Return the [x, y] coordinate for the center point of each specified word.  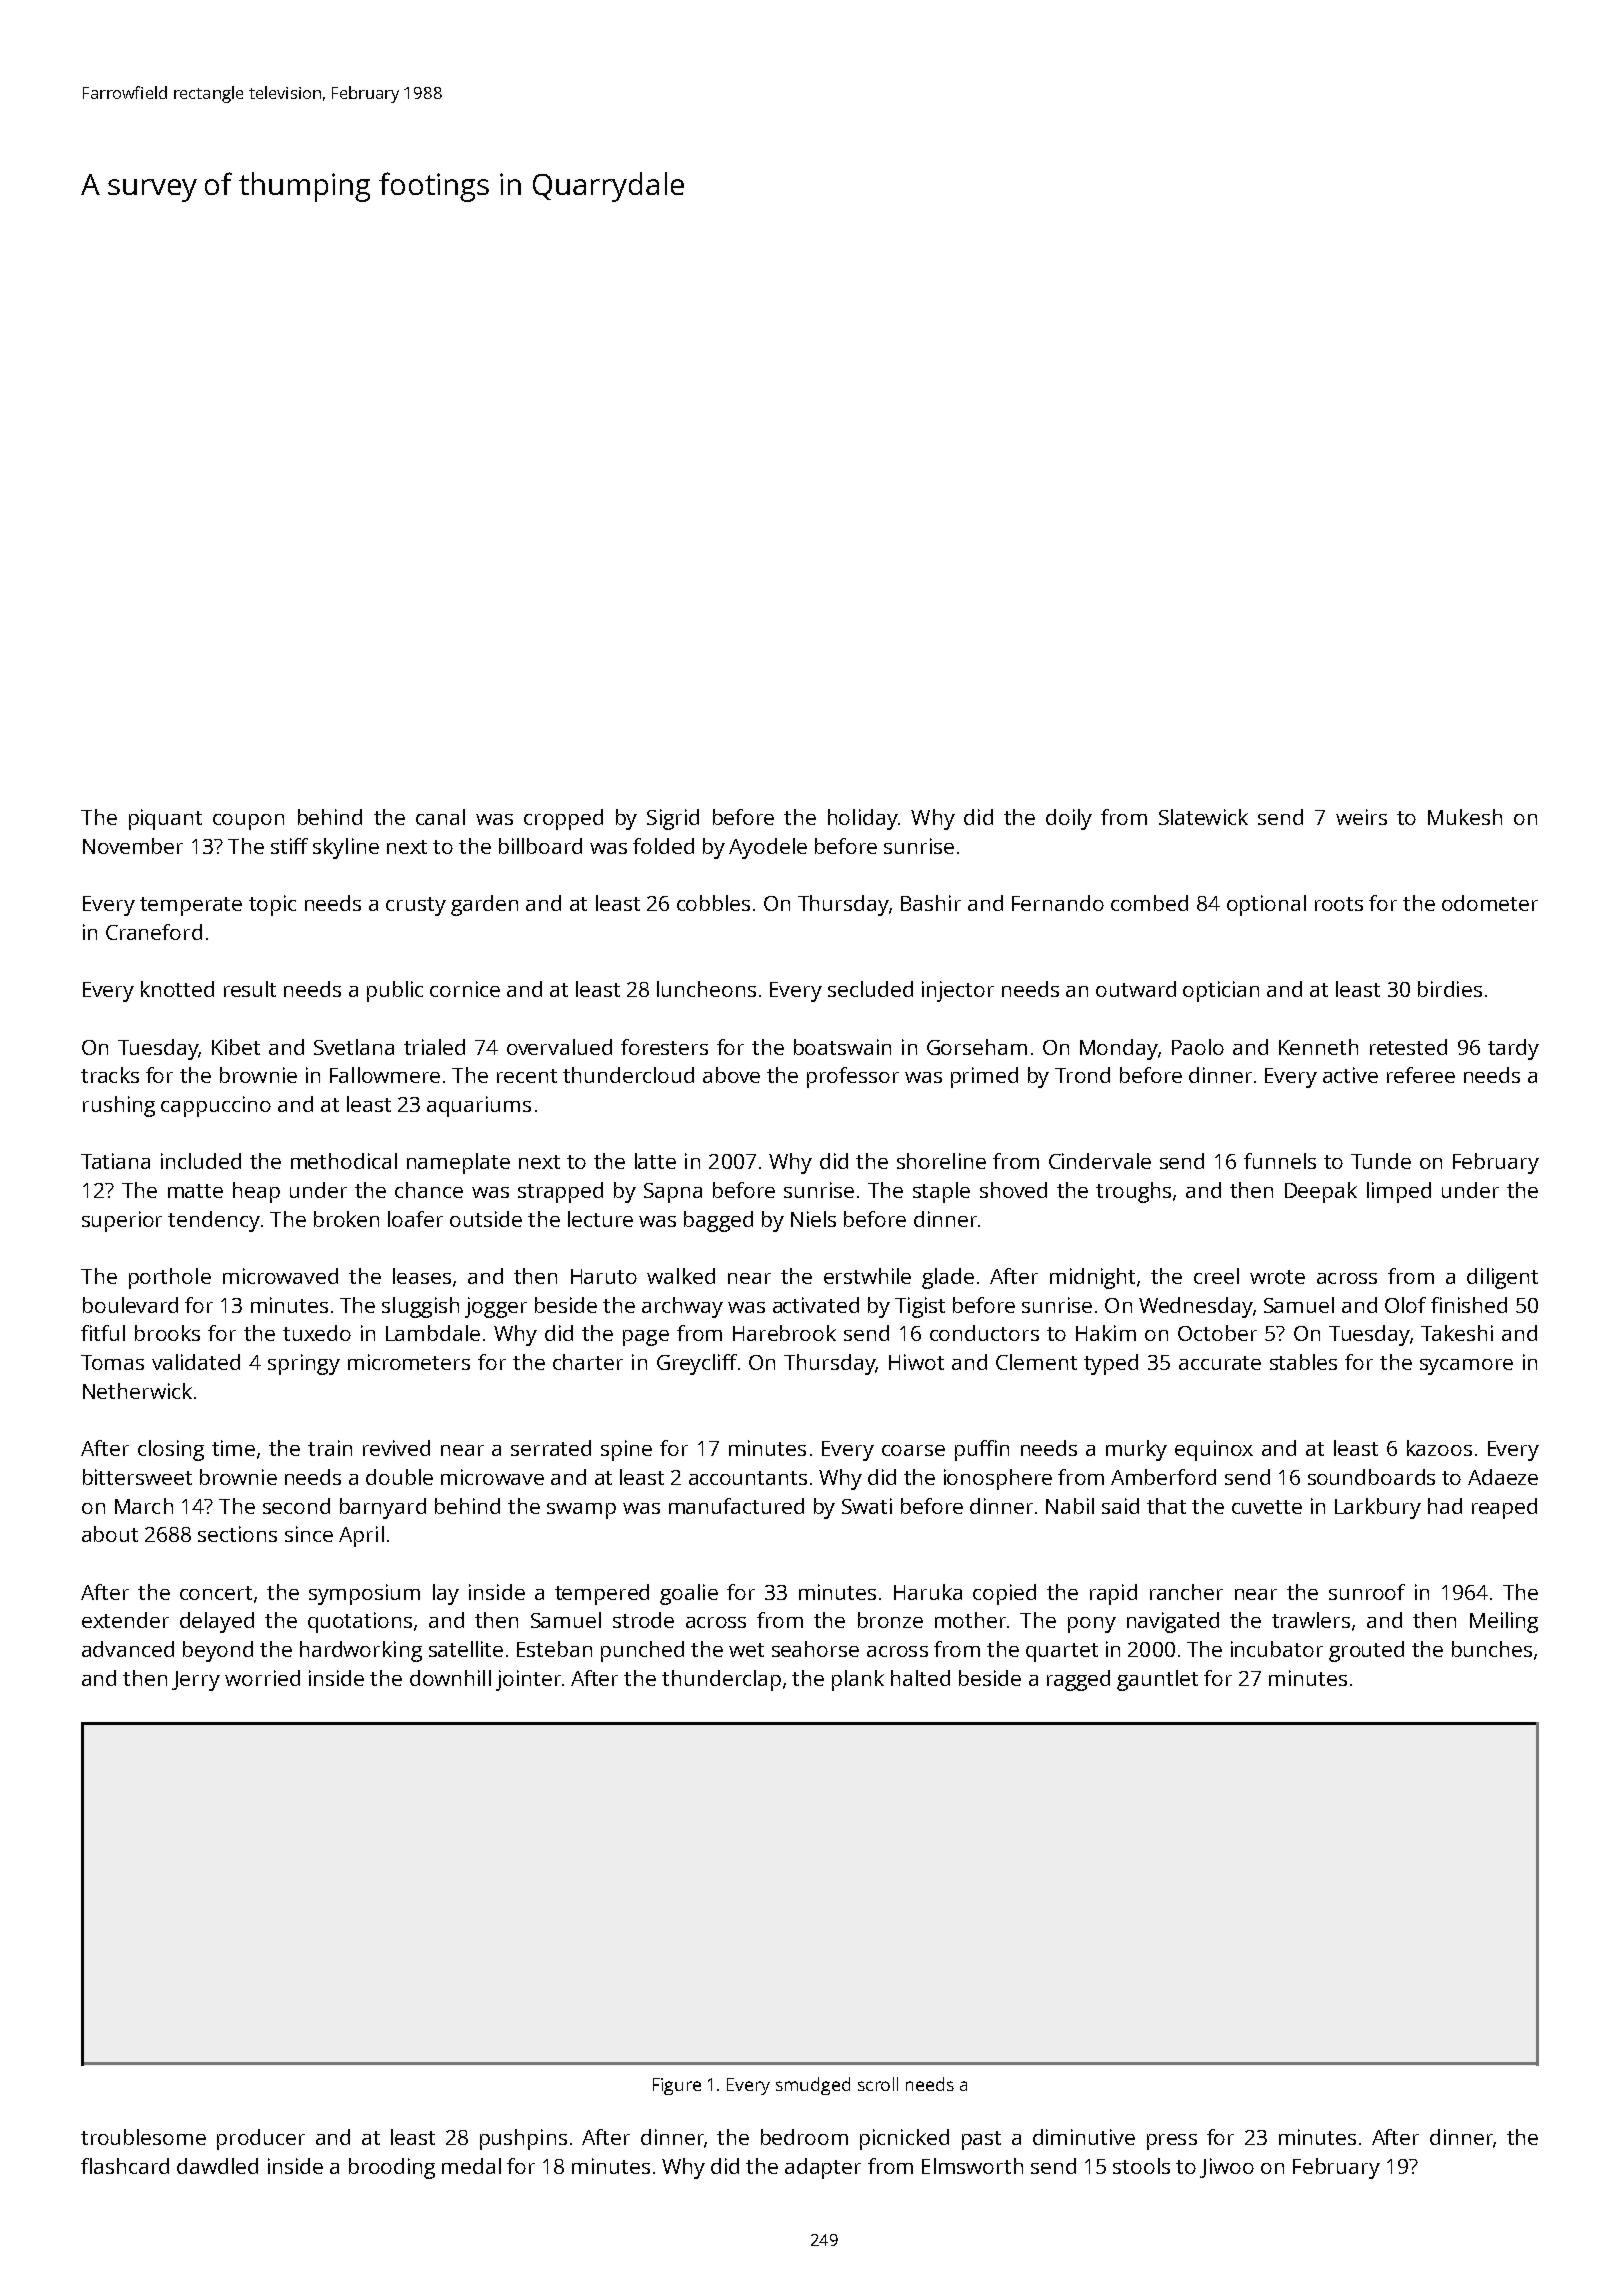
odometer [1490, 903]
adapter [823, 2168]
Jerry [196, 1681]
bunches [1492, 1649]
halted [920, 1678]
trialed [434, 1047]
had [1445, 1506]
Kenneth [1318, 1047]
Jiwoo [1227, 2168]
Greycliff [697, 1364]
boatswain [842, 1047]
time [233, 1448]
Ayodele [768, 848]
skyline [346, 848]
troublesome [143, 2137]
